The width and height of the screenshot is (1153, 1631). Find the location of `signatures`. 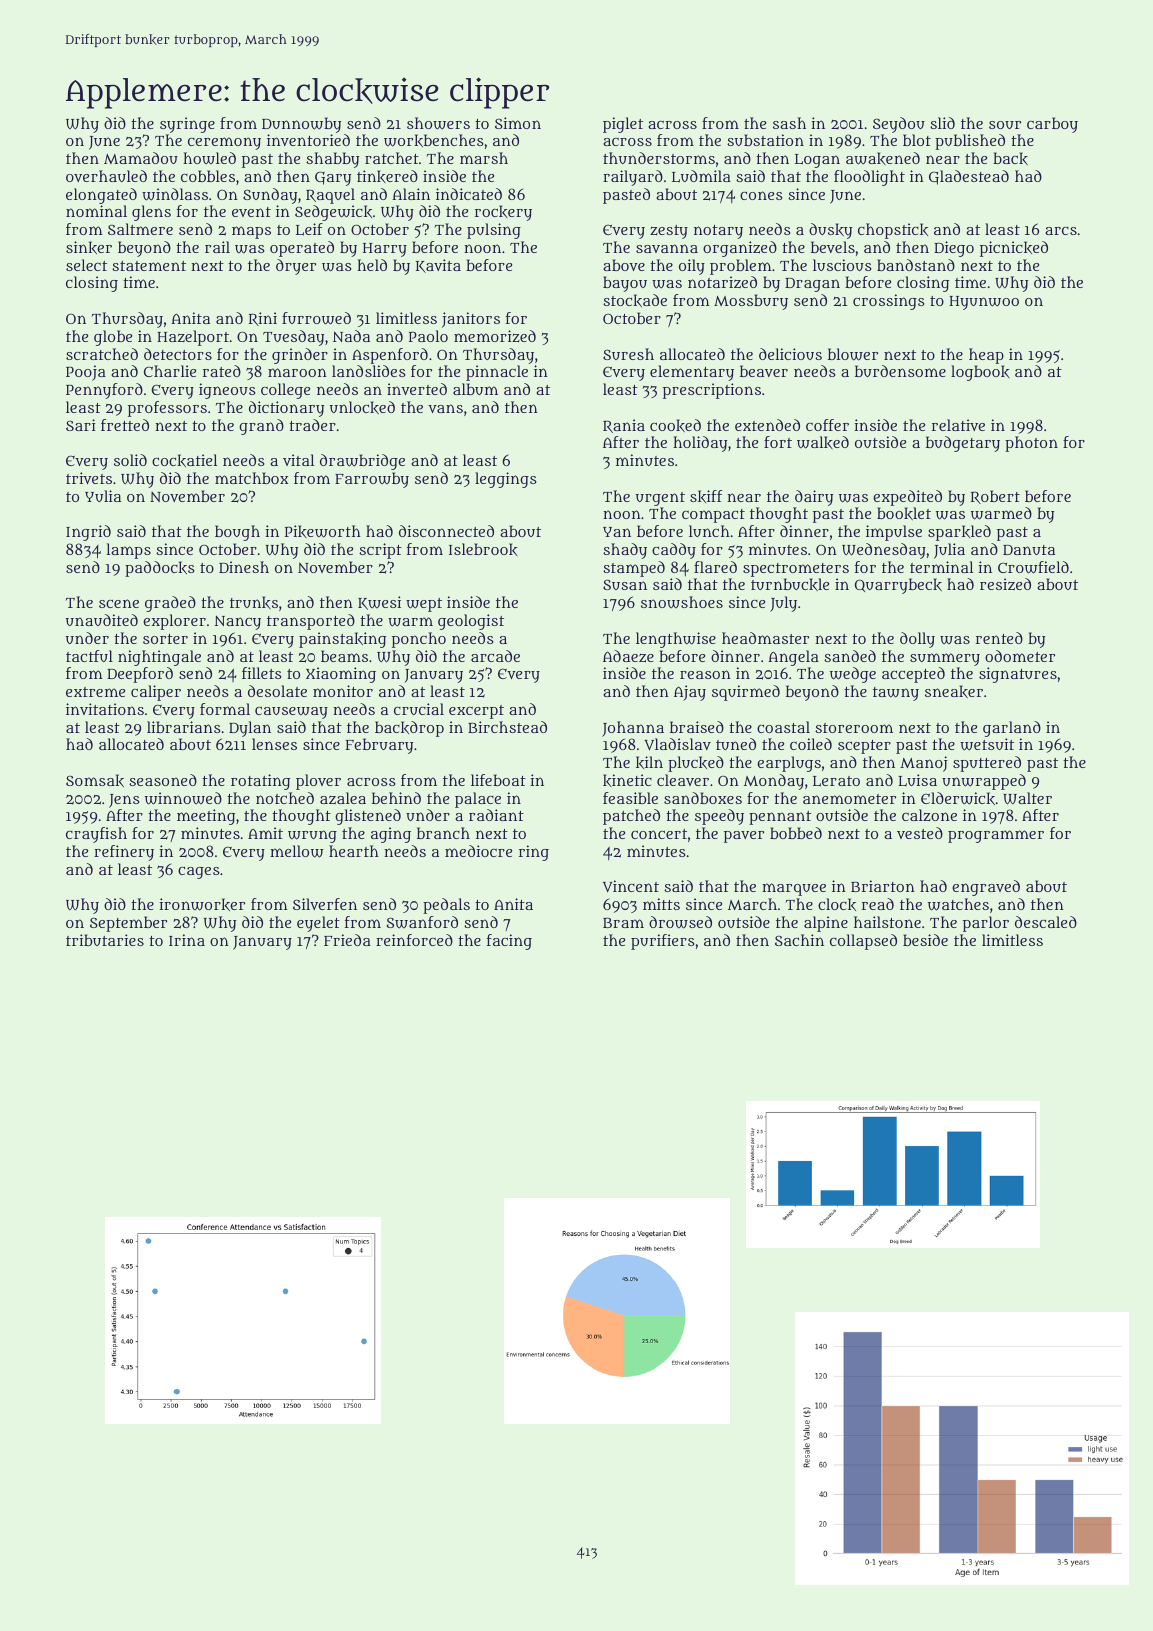

signatures is located at coordinates (1018, 675).
